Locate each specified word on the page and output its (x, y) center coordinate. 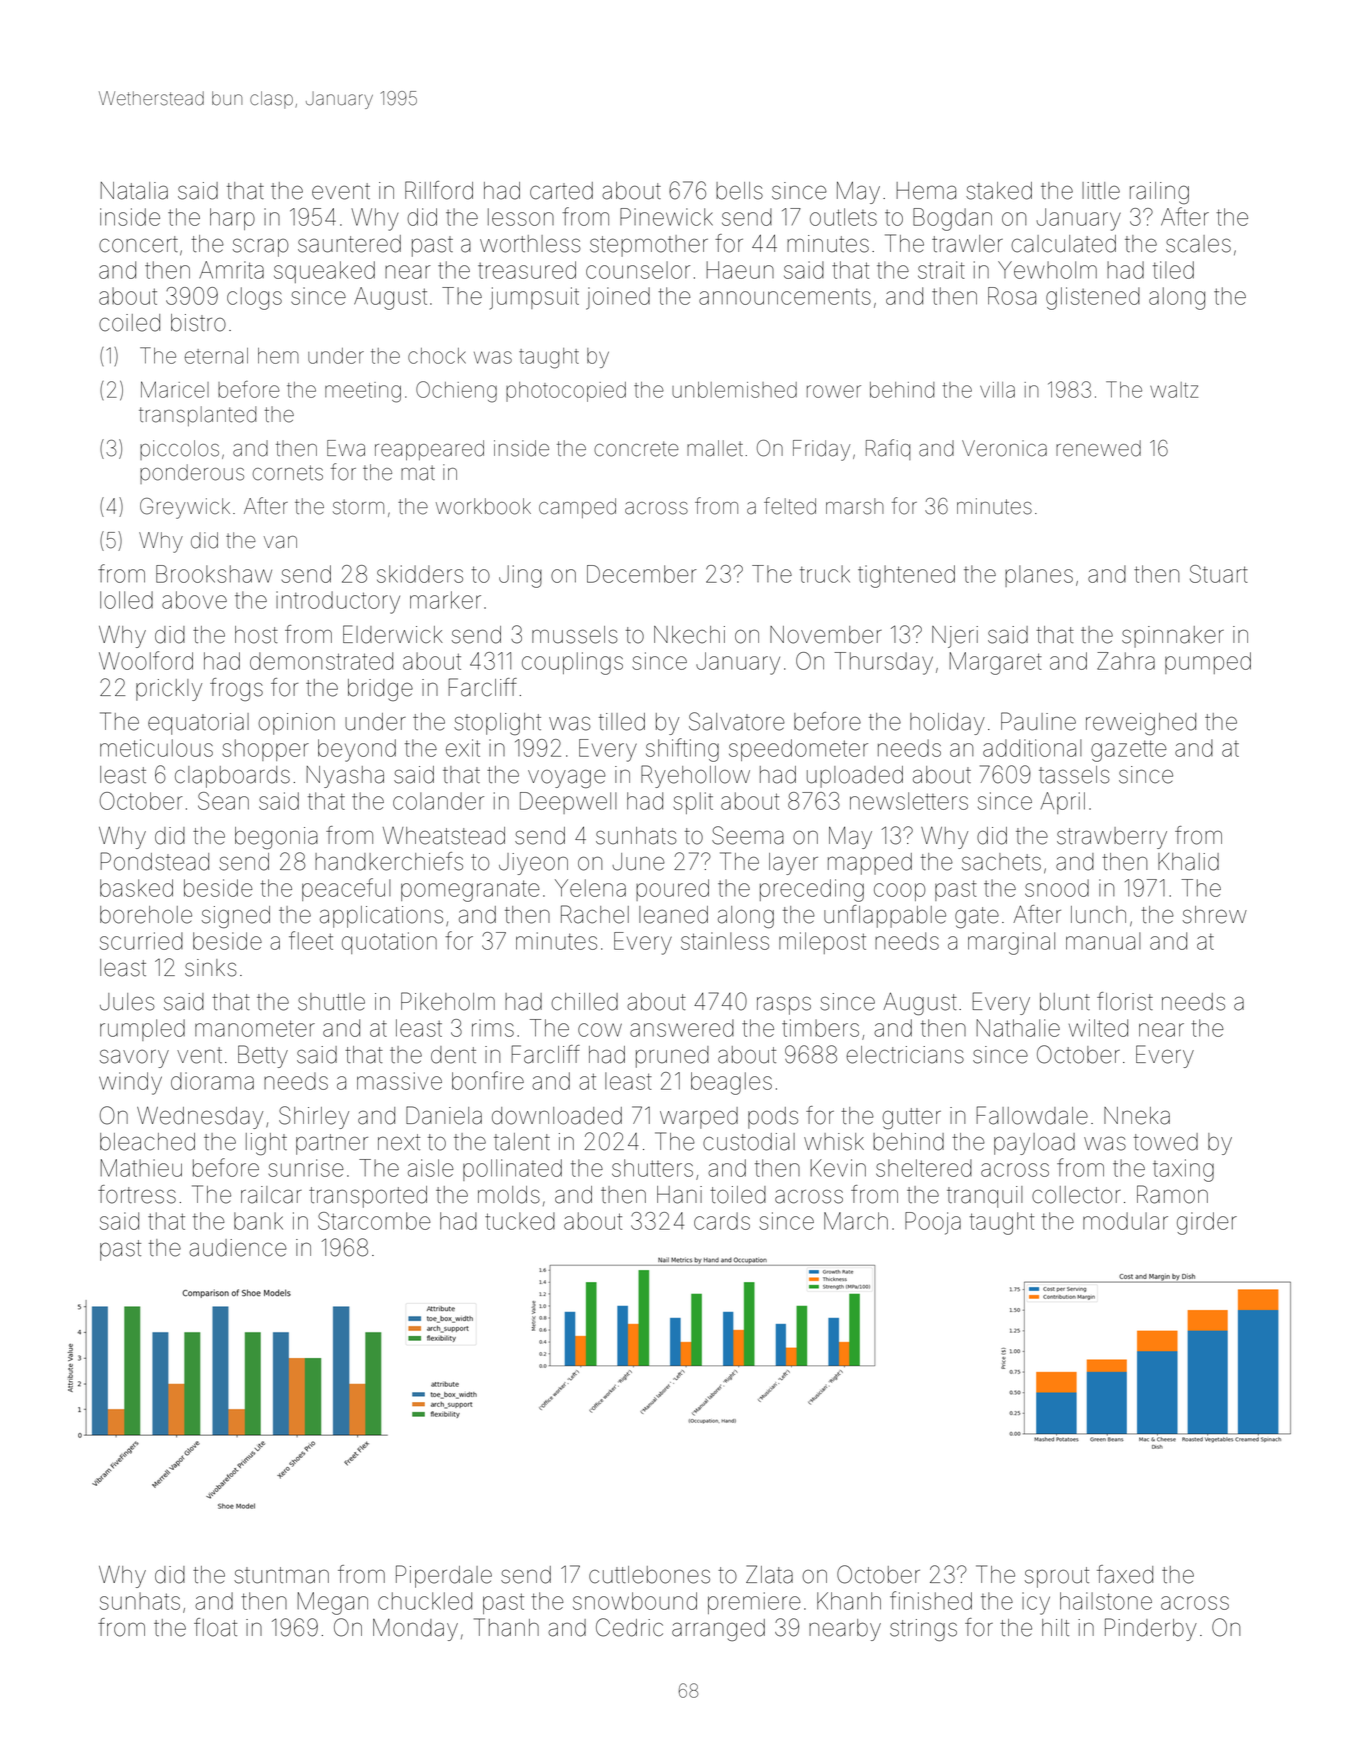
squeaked (324, 272)
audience (238, 1248)
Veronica (1004, 448)
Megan (332, 1603)
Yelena (590, 888)
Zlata (769, 1574)
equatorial (198, 724)
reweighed (1141, 724)
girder (1207, 1223)
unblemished (734, 390)
